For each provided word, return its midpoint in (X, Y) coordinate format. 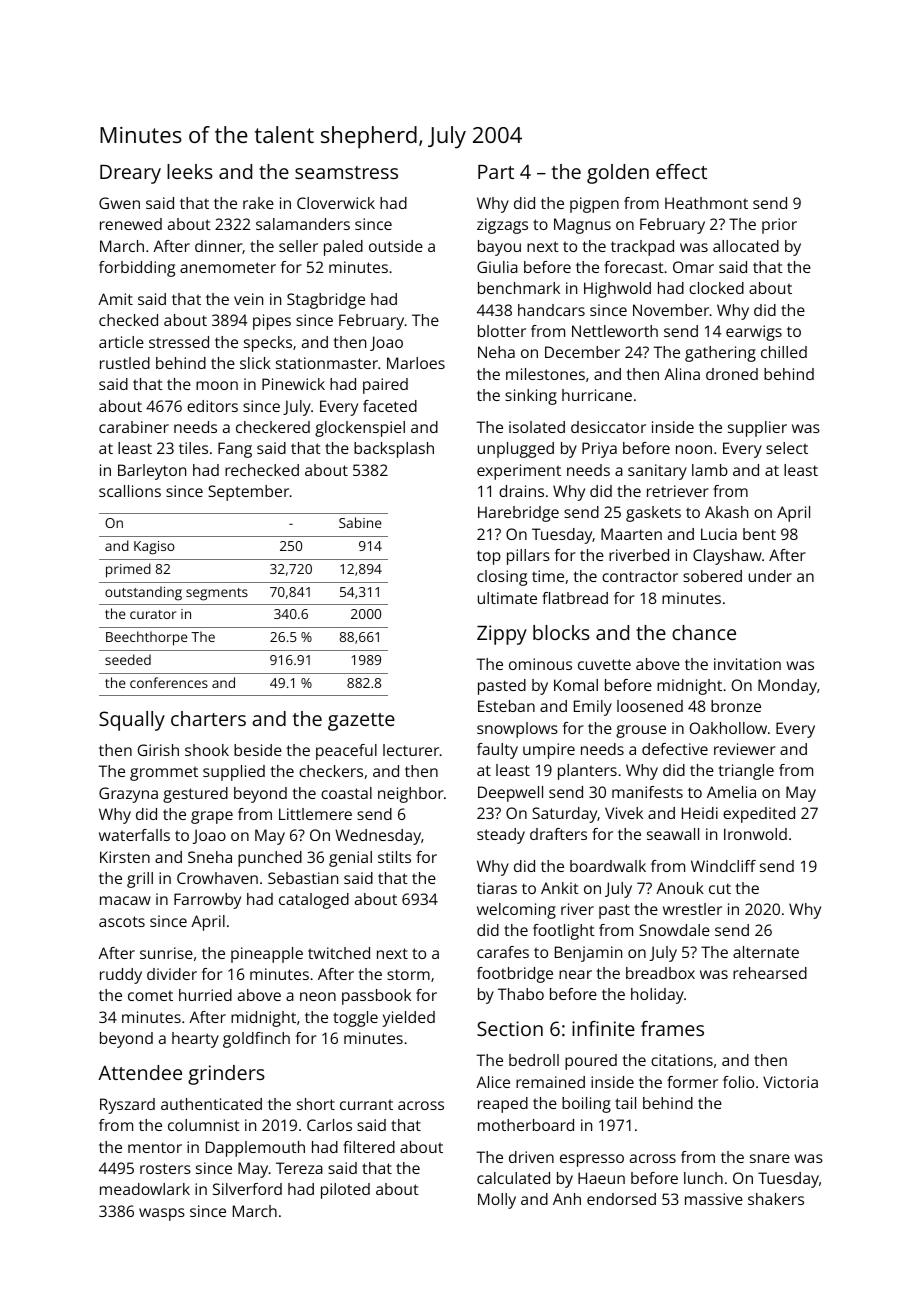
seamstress (346, 172)
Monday (787, 687)
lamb (710, 470)
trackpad (642, 248)
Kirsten (125, 857)
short (316, 1104)
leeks (190, 171)
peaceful (346, 752)
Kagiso (154, 548)
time (548, 576)
